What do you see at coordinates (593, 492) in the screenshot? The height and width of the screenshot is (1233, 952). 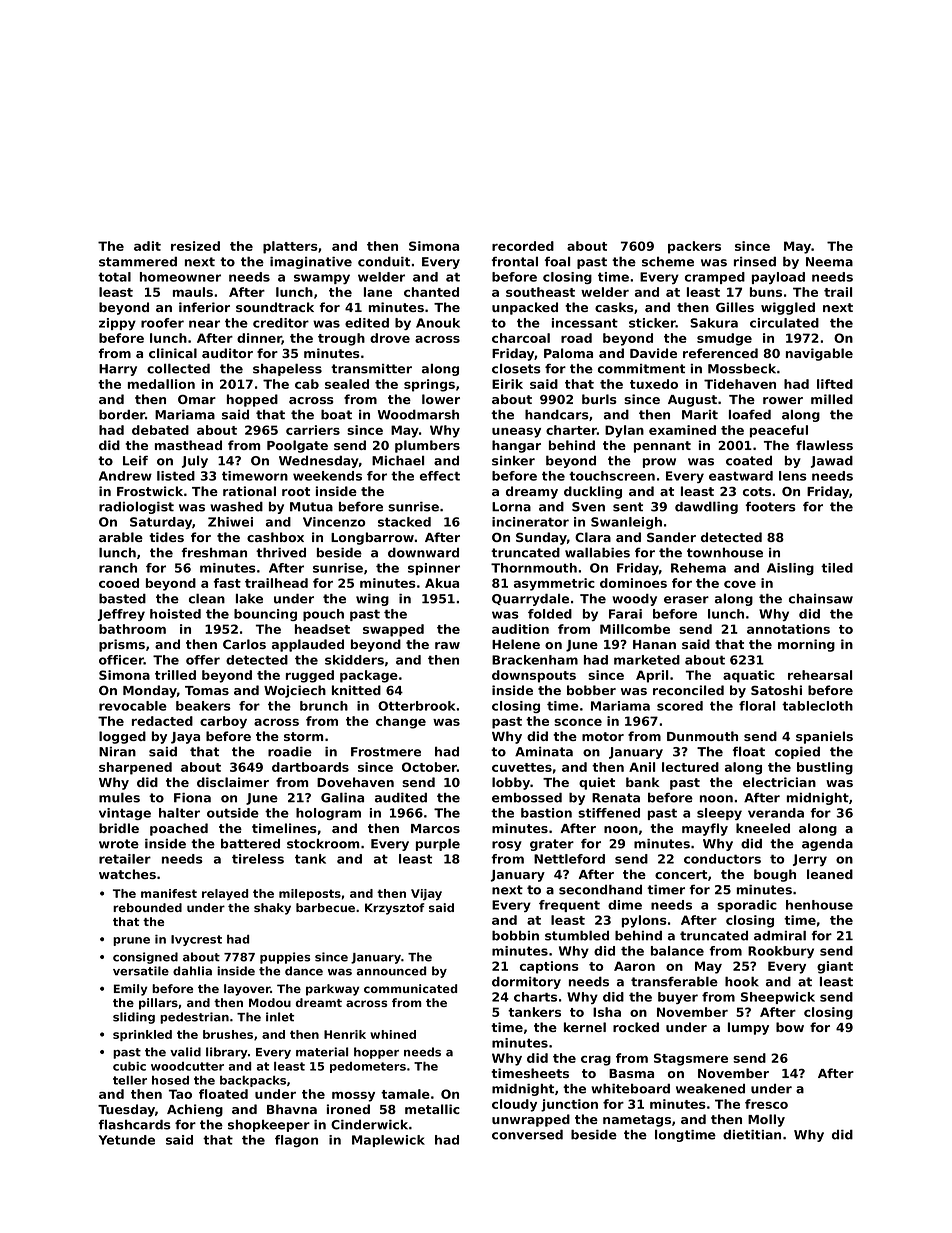 I see `duckling` at bounding box center [593, 492].
